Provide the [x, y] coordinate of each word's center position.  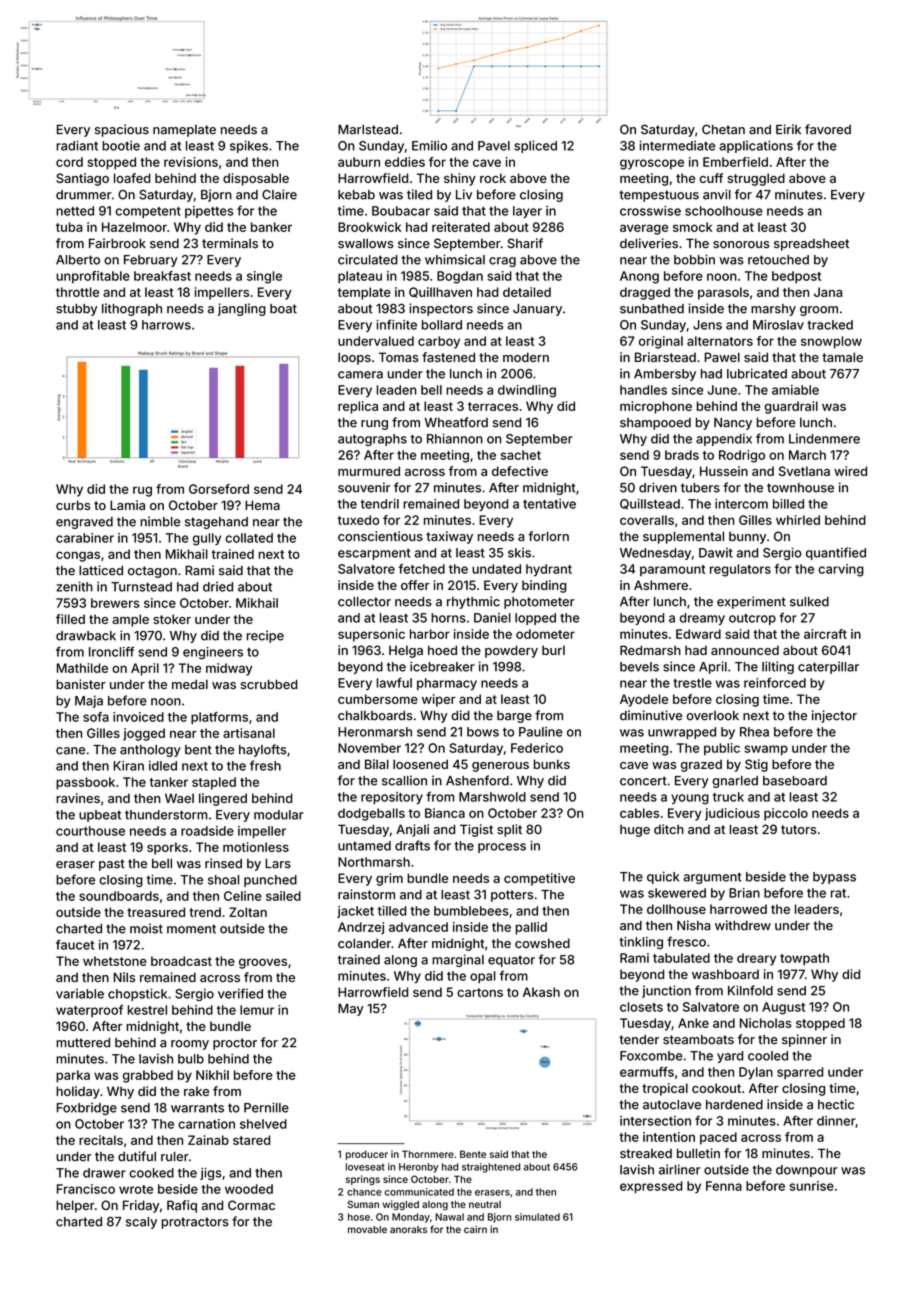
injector [834, 716]
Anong [639, 277]
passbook [85, 783]
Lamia [127, 505]
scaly [141, 1223]
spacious [122, 130]
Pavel [494, 146]
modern [526, 357]
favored [828, 129]
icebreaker [442, 666]
